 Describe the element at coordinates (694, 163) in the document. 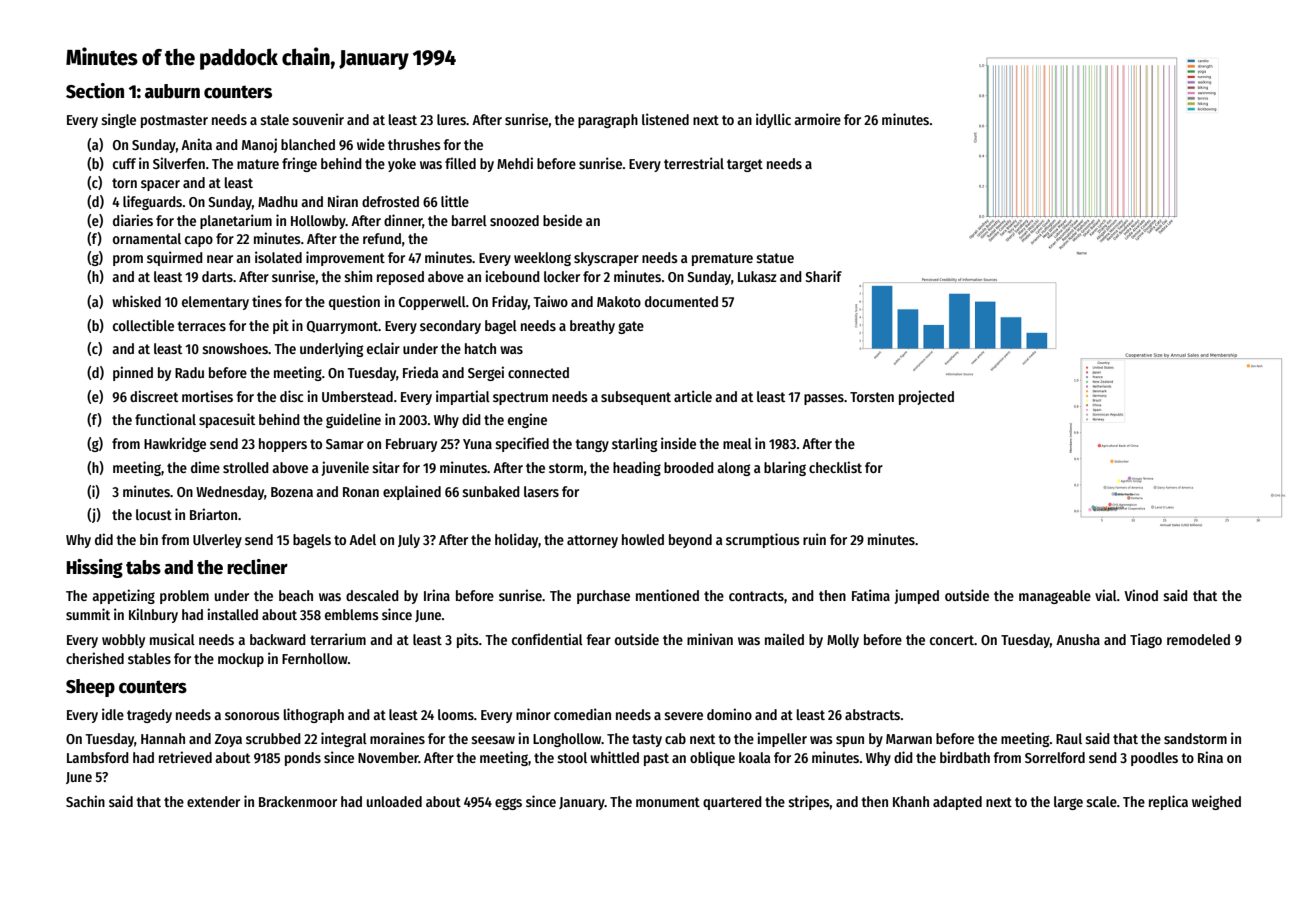

I see `terrestrial` at that location.
